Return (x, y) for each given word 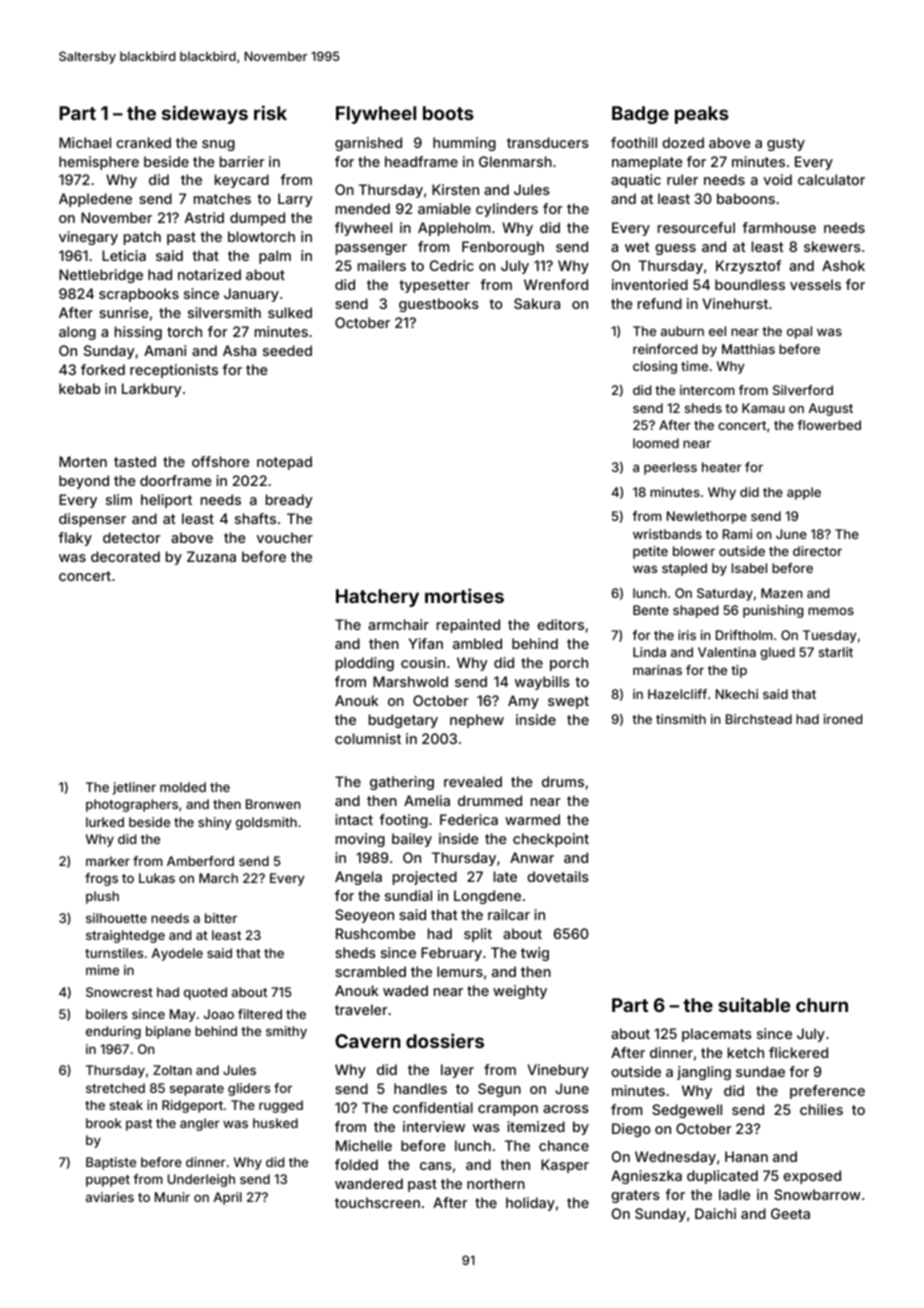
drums (563, 781)
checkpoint (551, 840)
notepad (284, 463)
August (831, 409)
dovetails (558, 876)
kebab (79, 388)
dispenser (92, 520)
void (778, 179)
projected (425, 878)
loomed (656, 443)
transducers (548, 142)
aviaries (110, 1197)
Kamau (763, 408)
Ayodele (177, 954)
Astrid (204, 217)
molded (183, 787)
